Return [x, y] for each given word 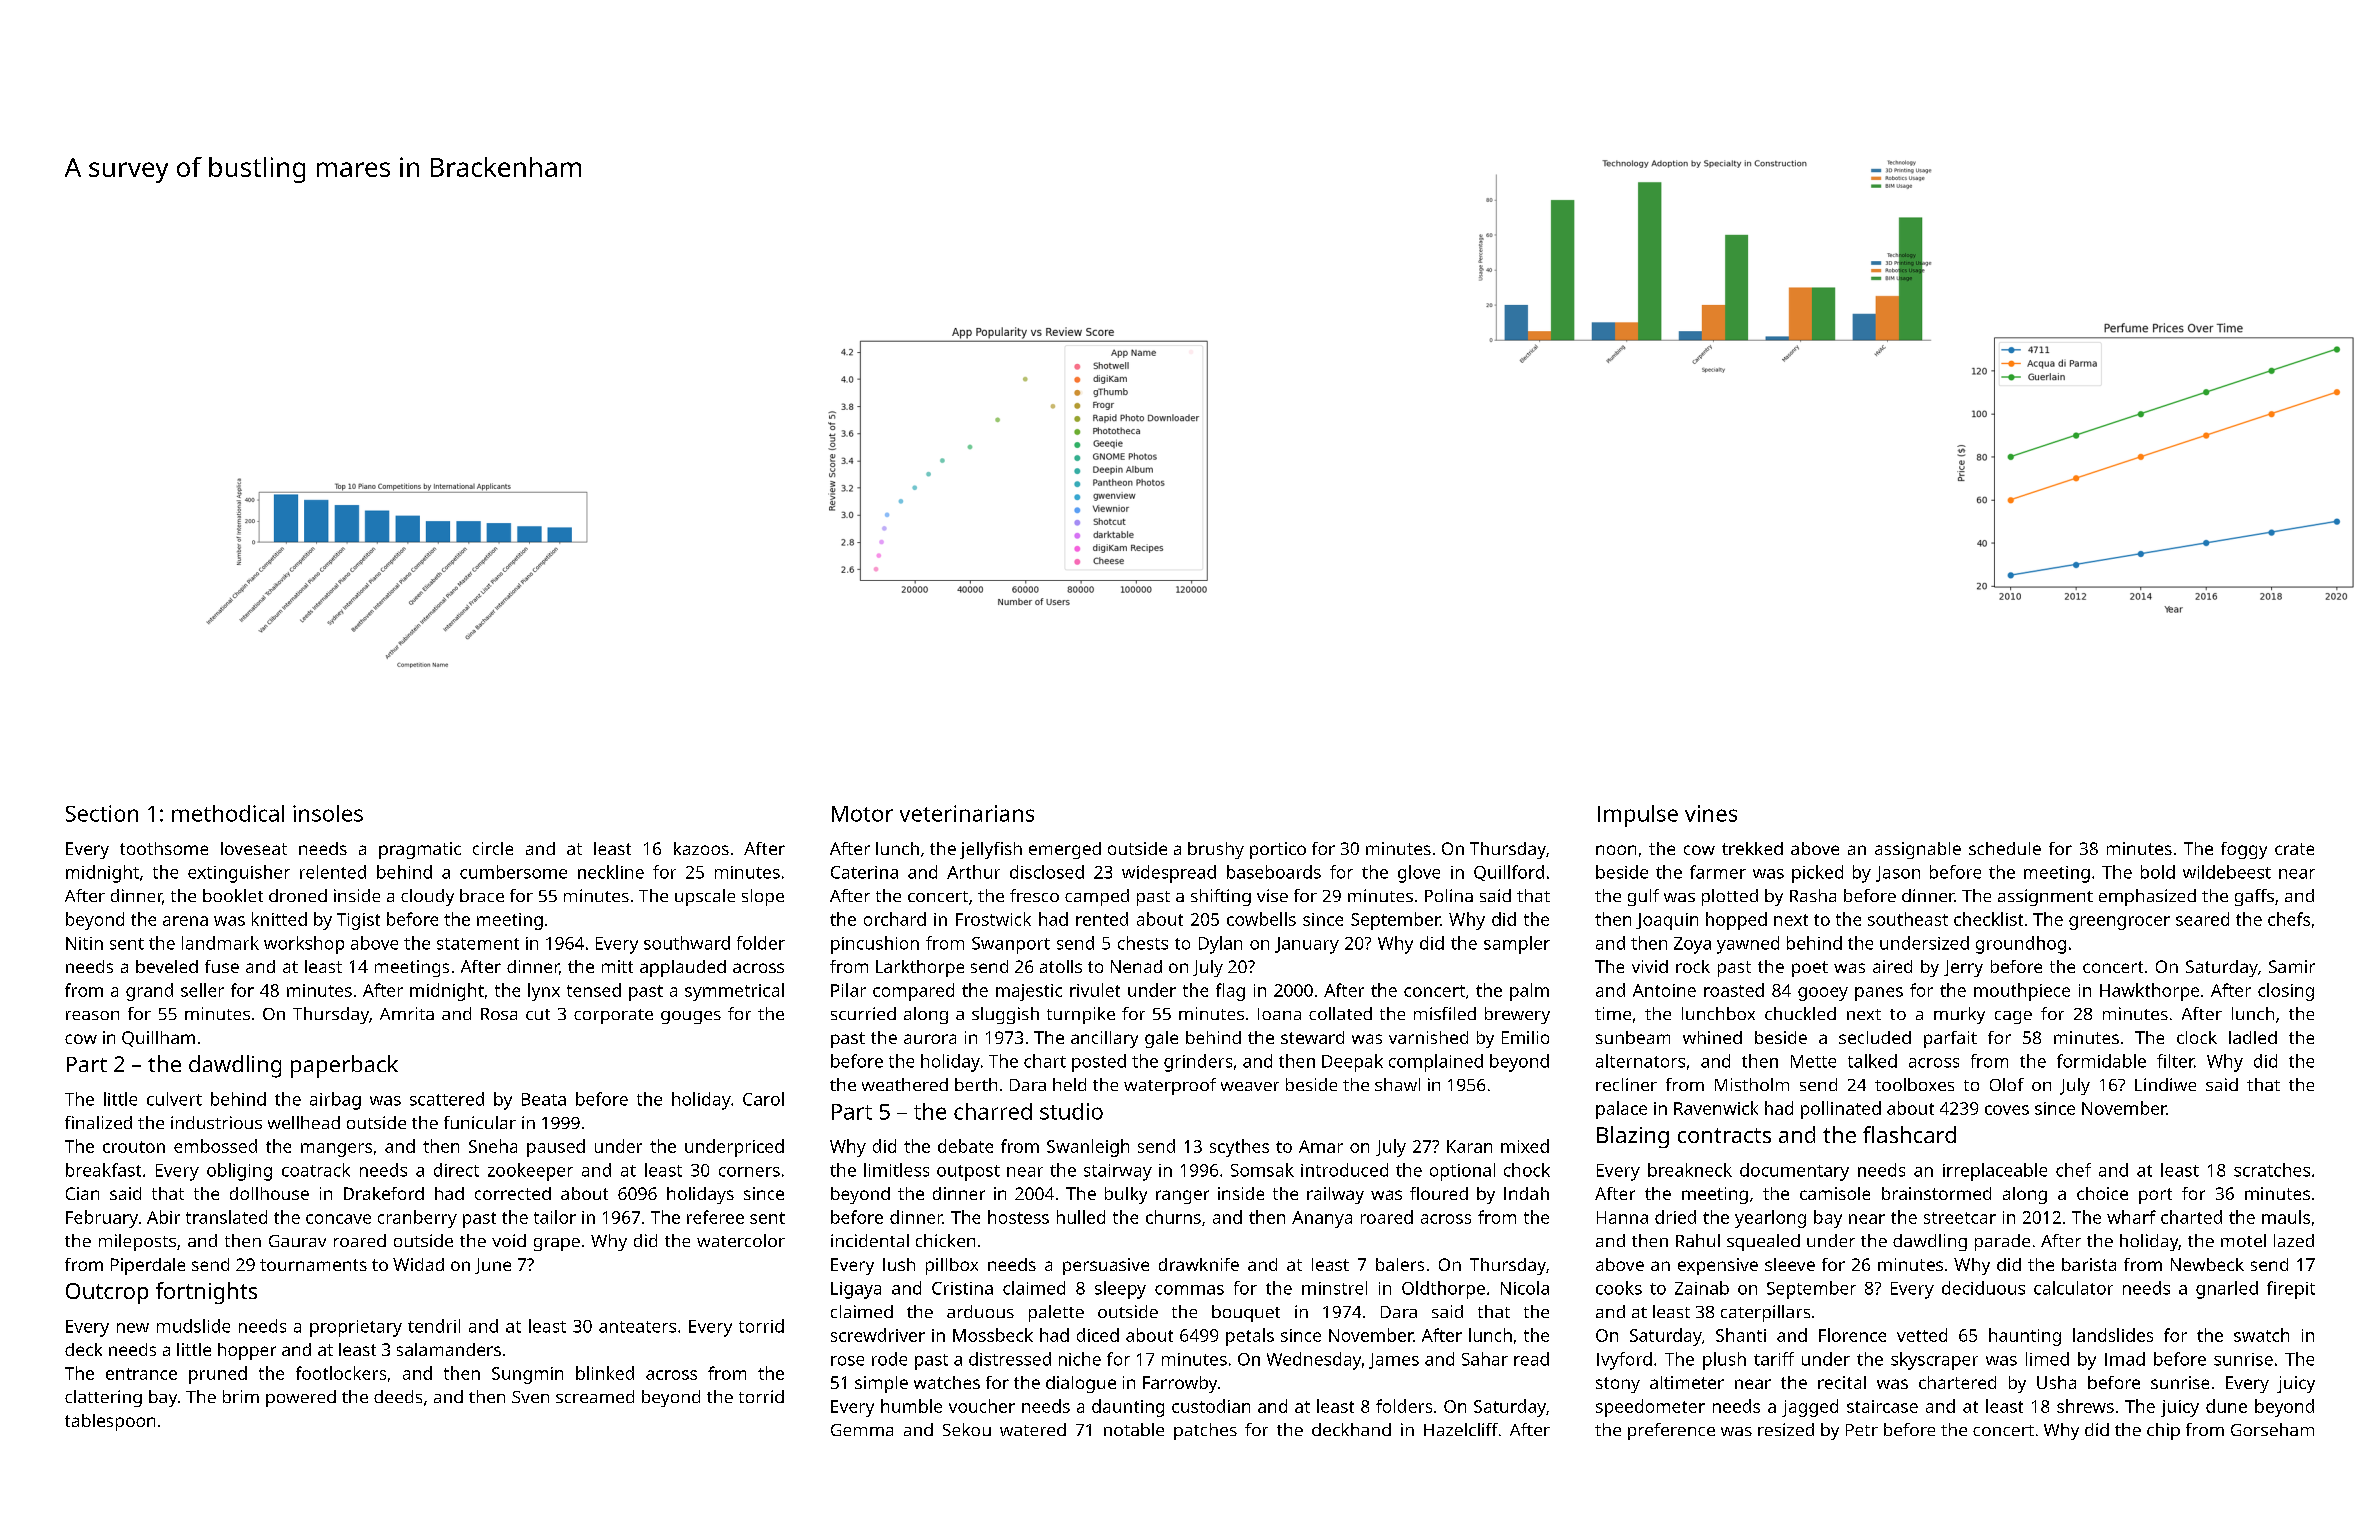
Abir [163, 1217]
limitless [896, 1170]
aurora [930, 1039]
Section [102, 813]
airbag [335, 1101]
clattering [103, 1398]
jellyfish [991, 850]
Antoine [1664, 990]
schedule [2005, 848]
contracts [1724, 1135]
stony [1618, 1385]
